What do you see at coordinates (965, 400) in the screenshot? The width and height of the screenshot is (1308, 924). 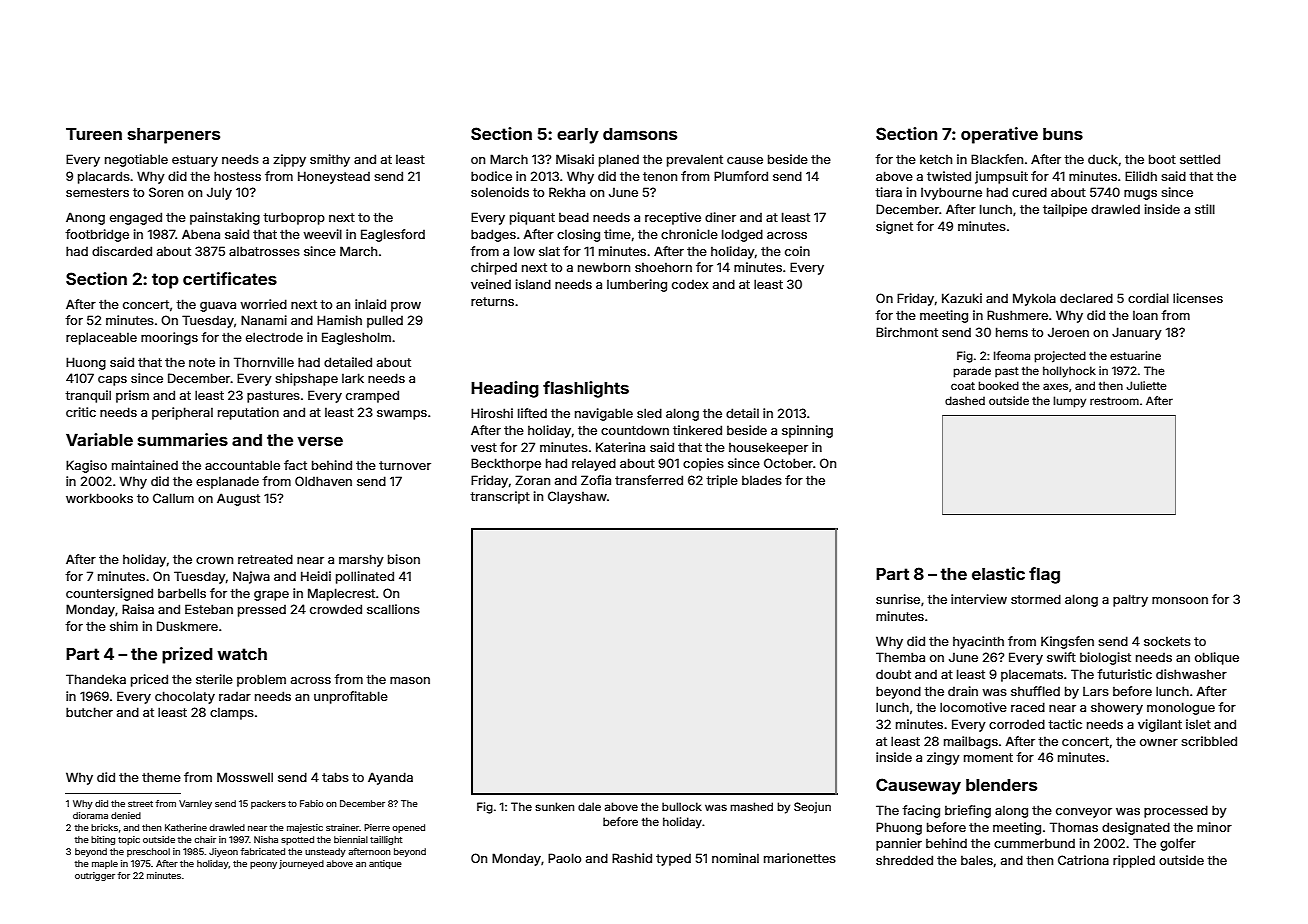 I see `dashed` at bounding box center [965, 400].
